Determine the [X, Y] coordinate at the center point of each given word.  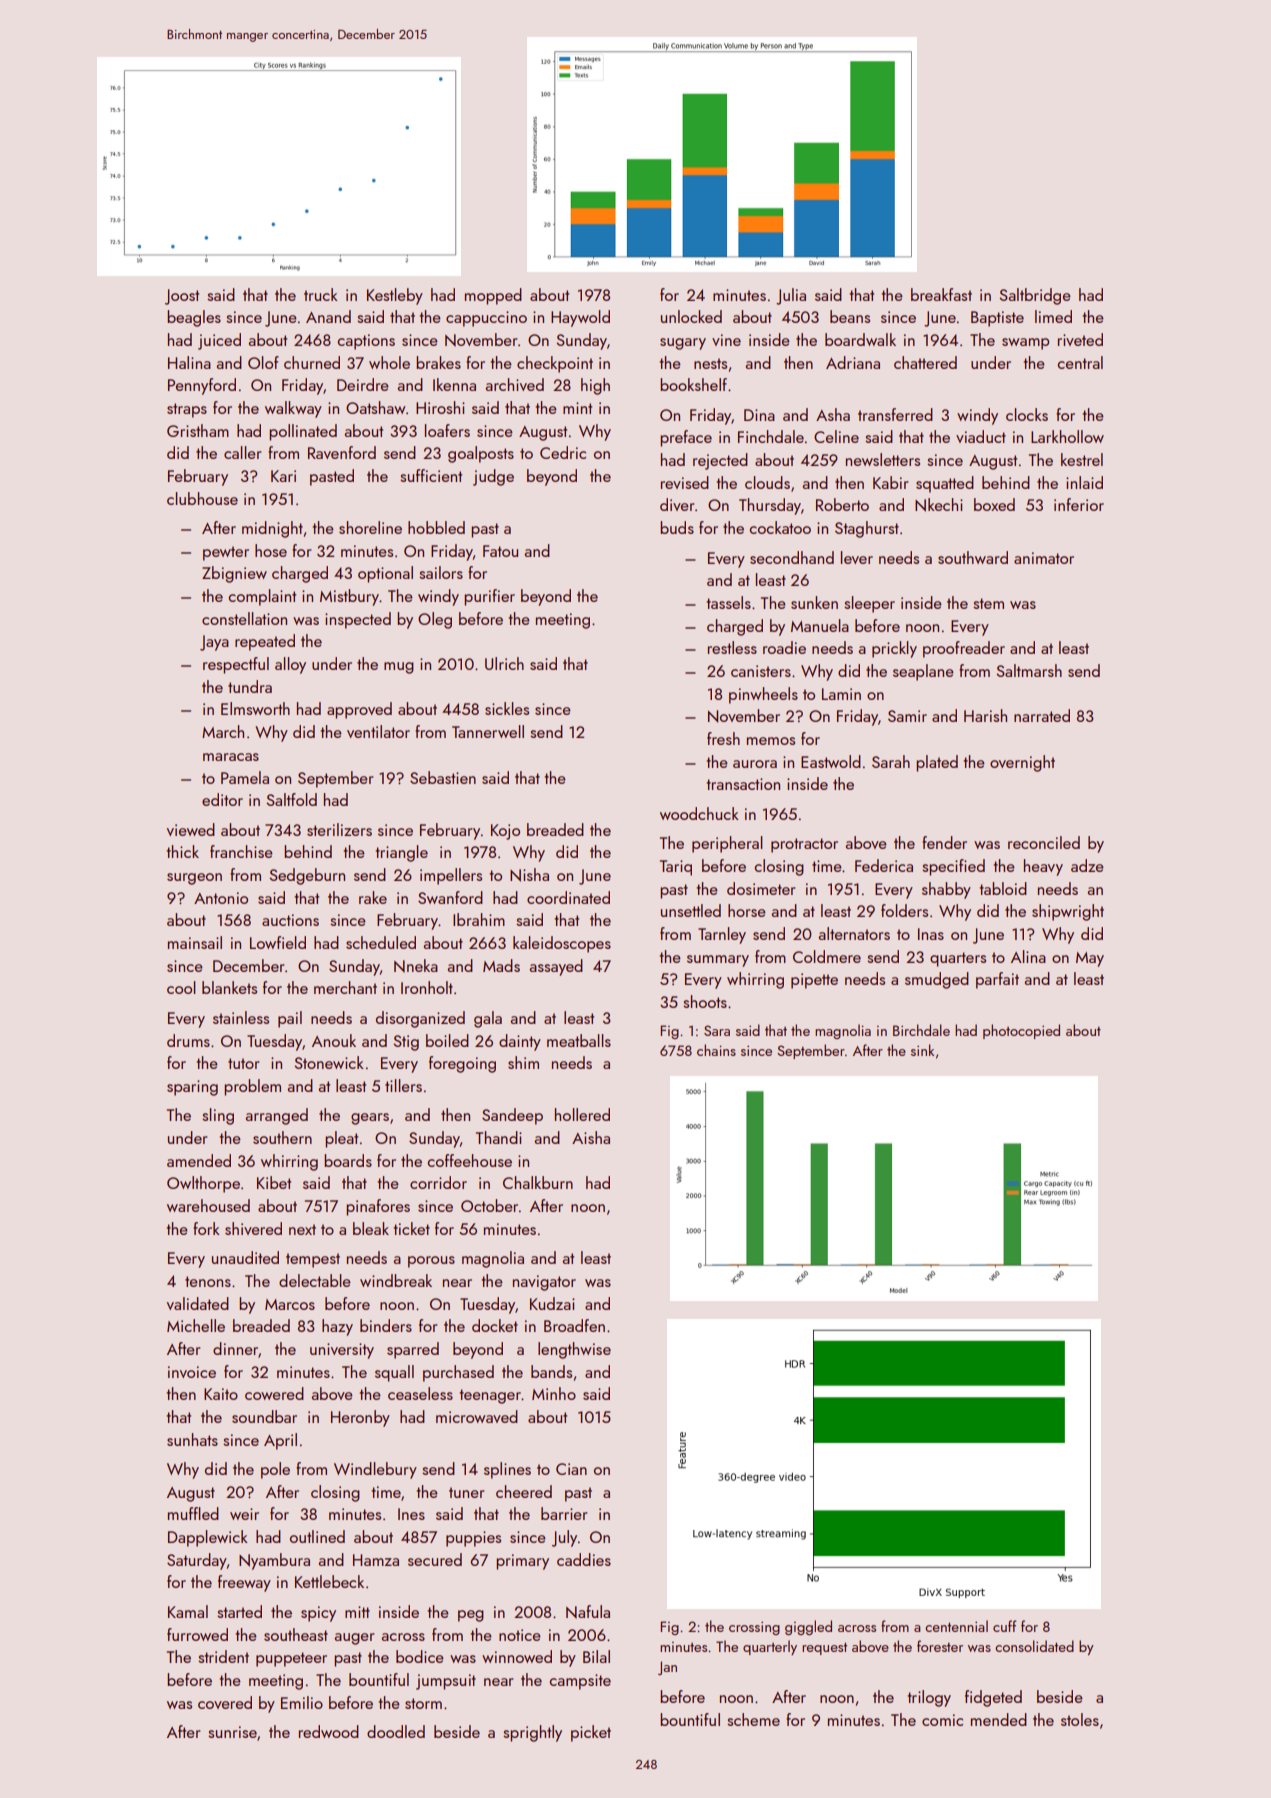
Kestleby [395, 296]
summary [718, 961]
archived [514, 384]
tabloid [1003, 888]
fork [206, 1228]
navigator [544, 1283]
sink [922, 1050]
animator [1044, 558]
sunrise [232, 1732]
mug [399, 668]
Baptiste [997, 319]
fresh [723, 738]
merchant [345, 987]
